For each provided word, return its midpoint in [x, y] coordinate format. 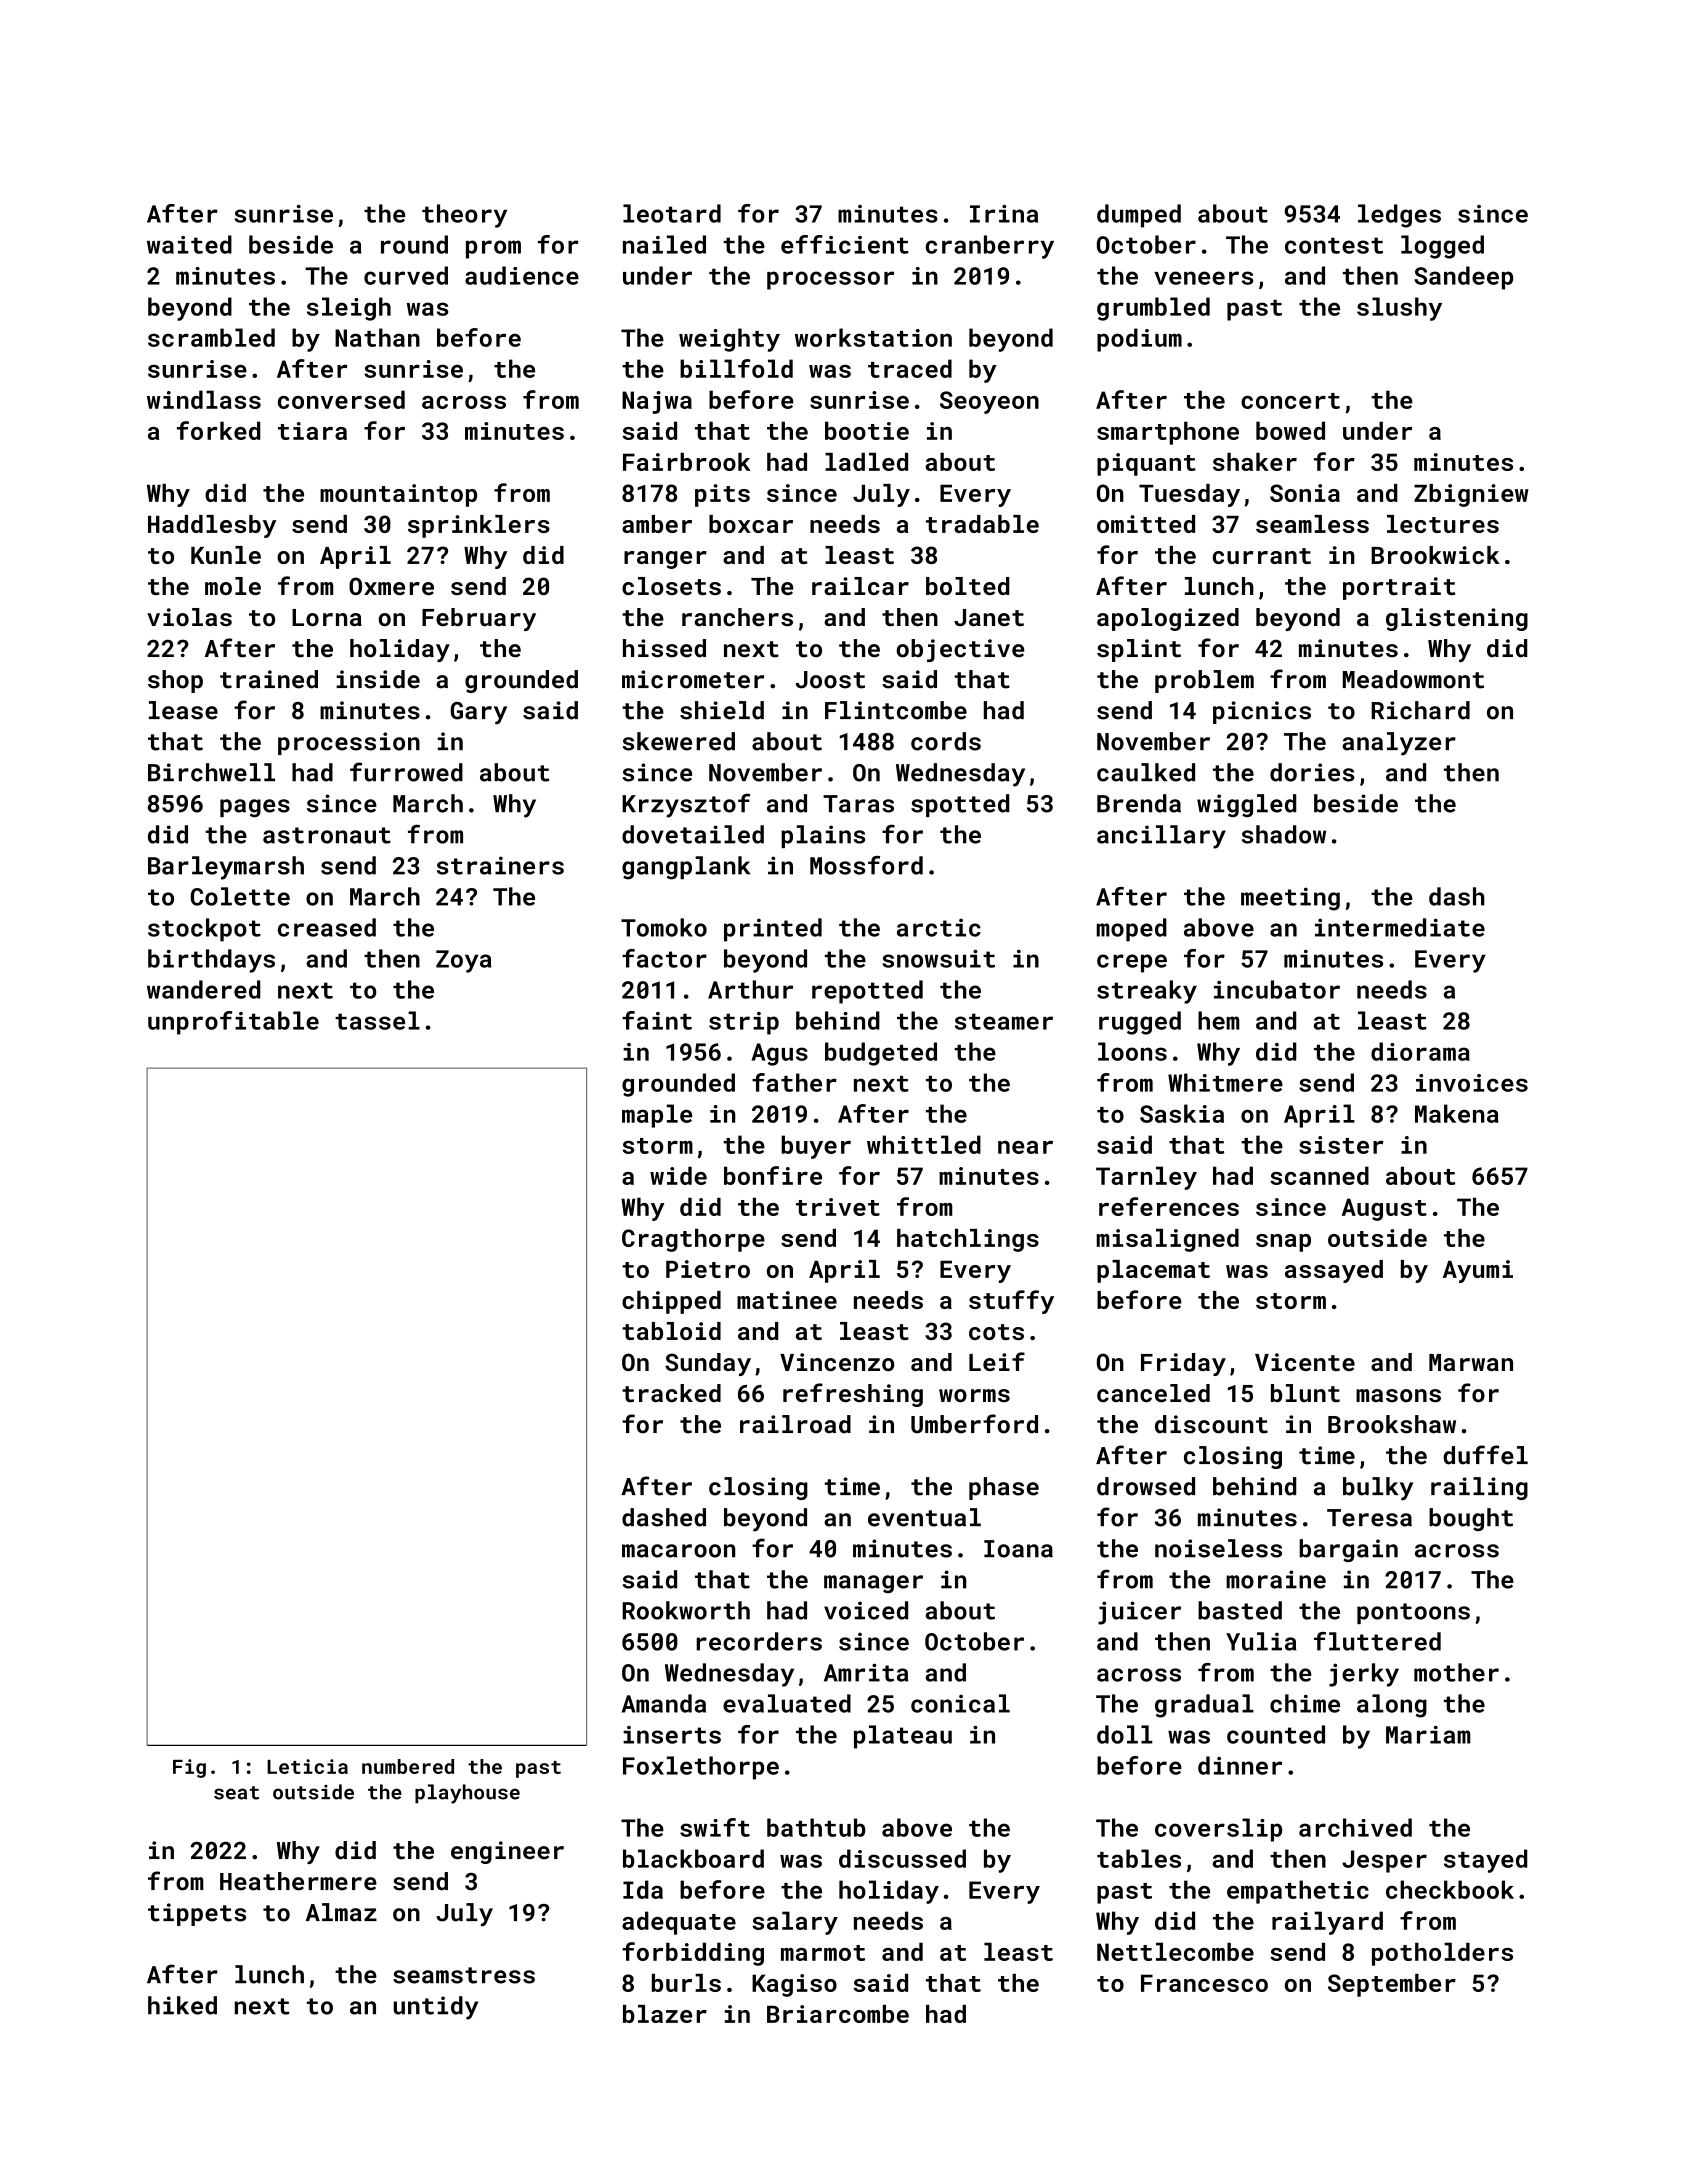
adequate [679, 1923]
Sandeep [1463, 278]
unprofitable [233, 1023]
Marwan [1471, 1362]
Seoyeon [989, 402]
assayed [1334, 1271]
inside [378, 679]
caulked [1146, 772]
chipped [671, 1302]
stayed [1485, 1861]
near [1025, 1147]
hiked [182, 2005]
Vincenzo [837, 1362]
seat [236, 1793]
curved [406, 275]
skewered [678, 741]
